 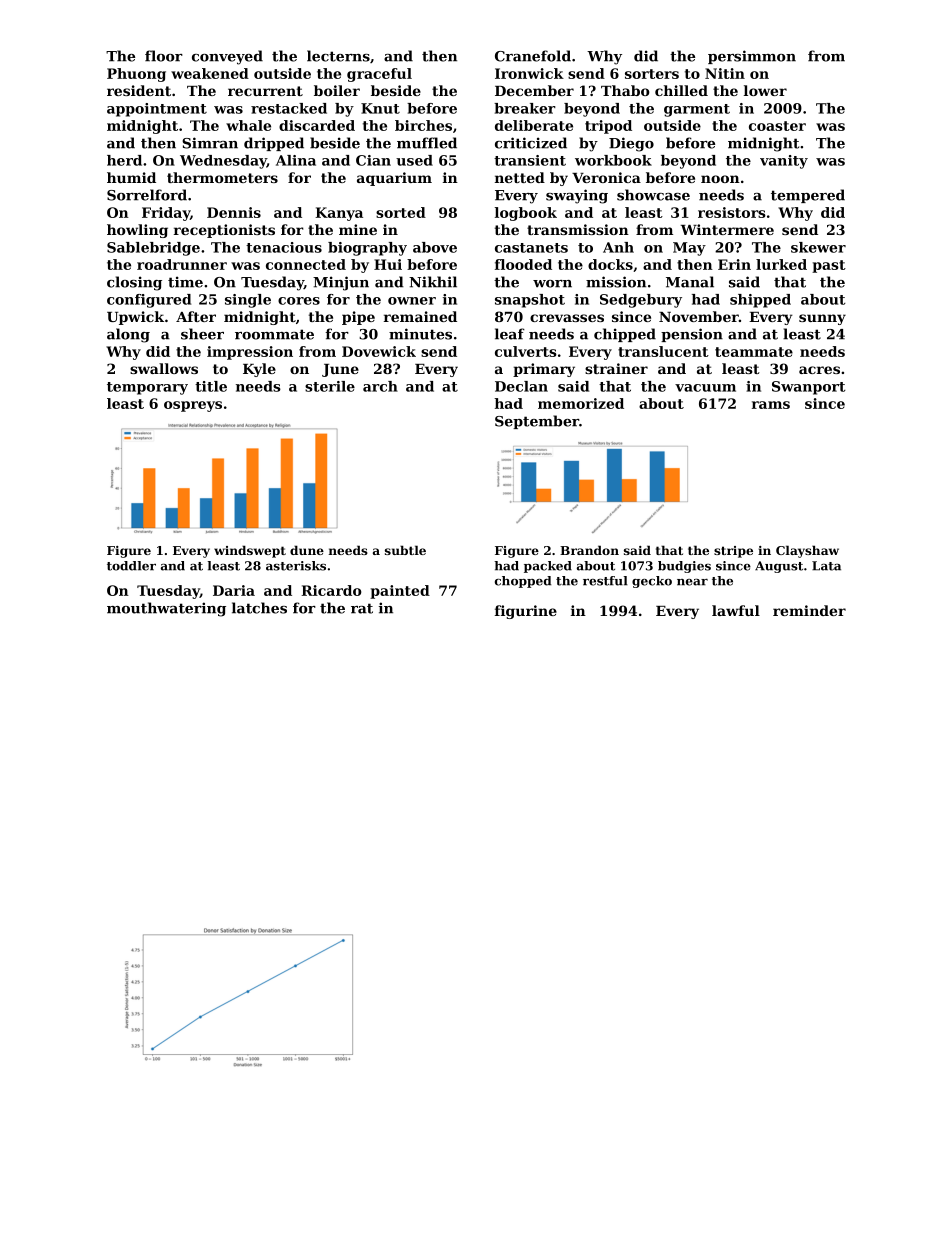 I want to click on Ricardo, so click(x=331, y=590).
